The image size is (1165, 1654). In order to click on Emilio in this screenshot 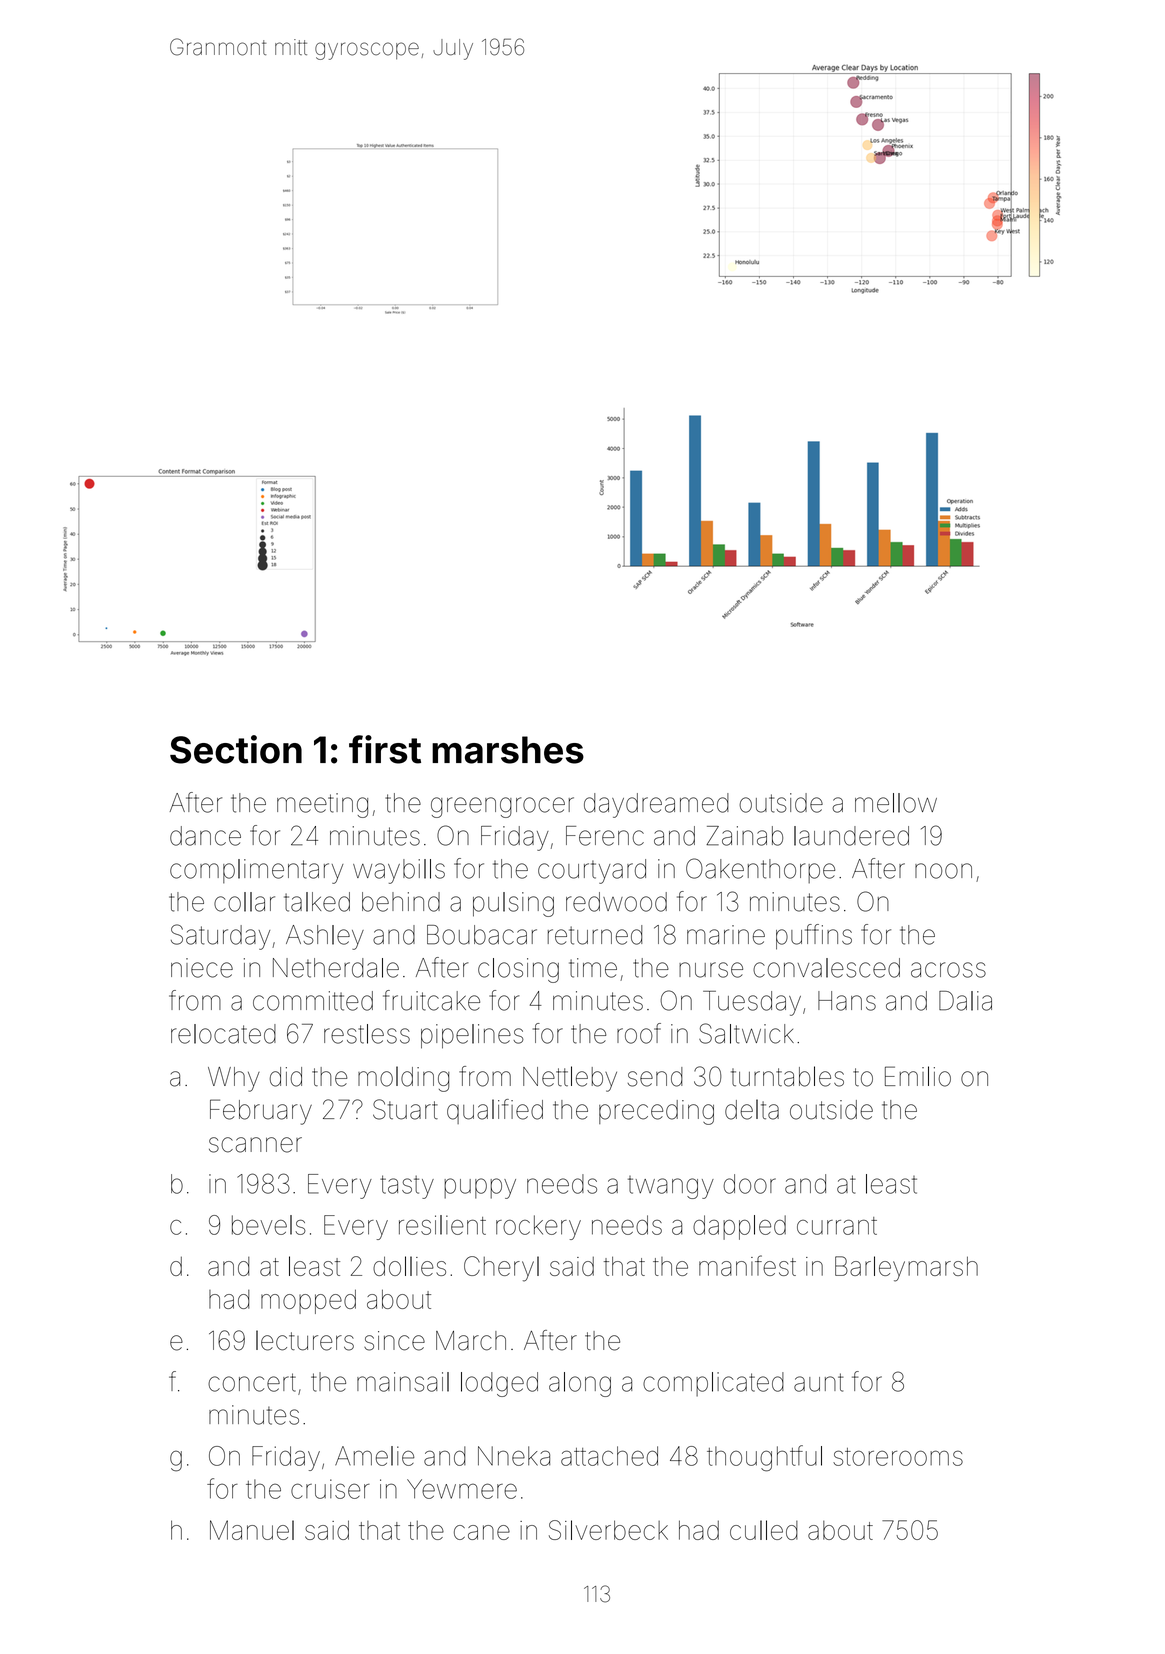, I will do `click(918, 1076)`.
